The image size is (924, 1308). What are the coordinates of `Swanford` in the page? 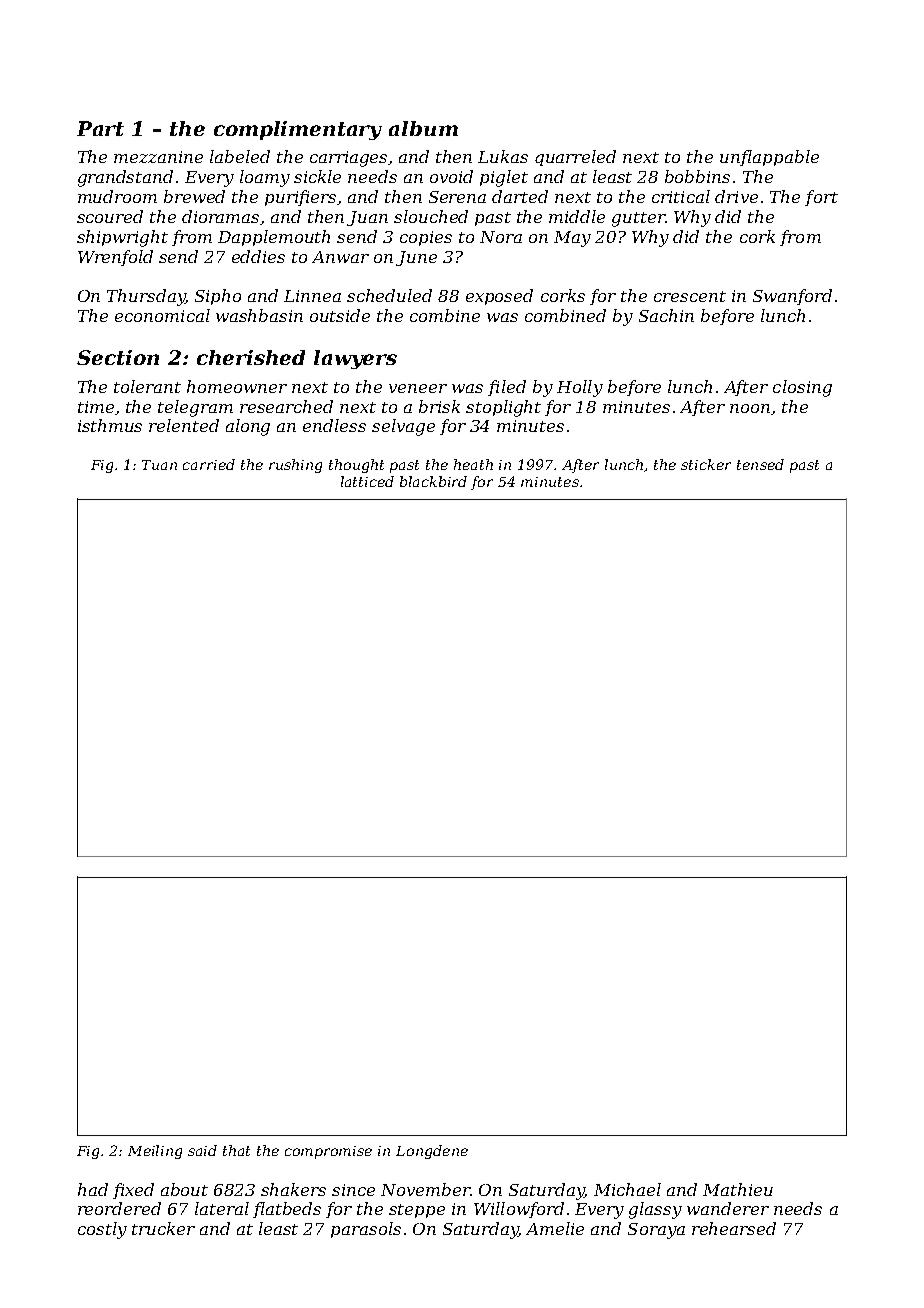 It's located at (792, 297).
